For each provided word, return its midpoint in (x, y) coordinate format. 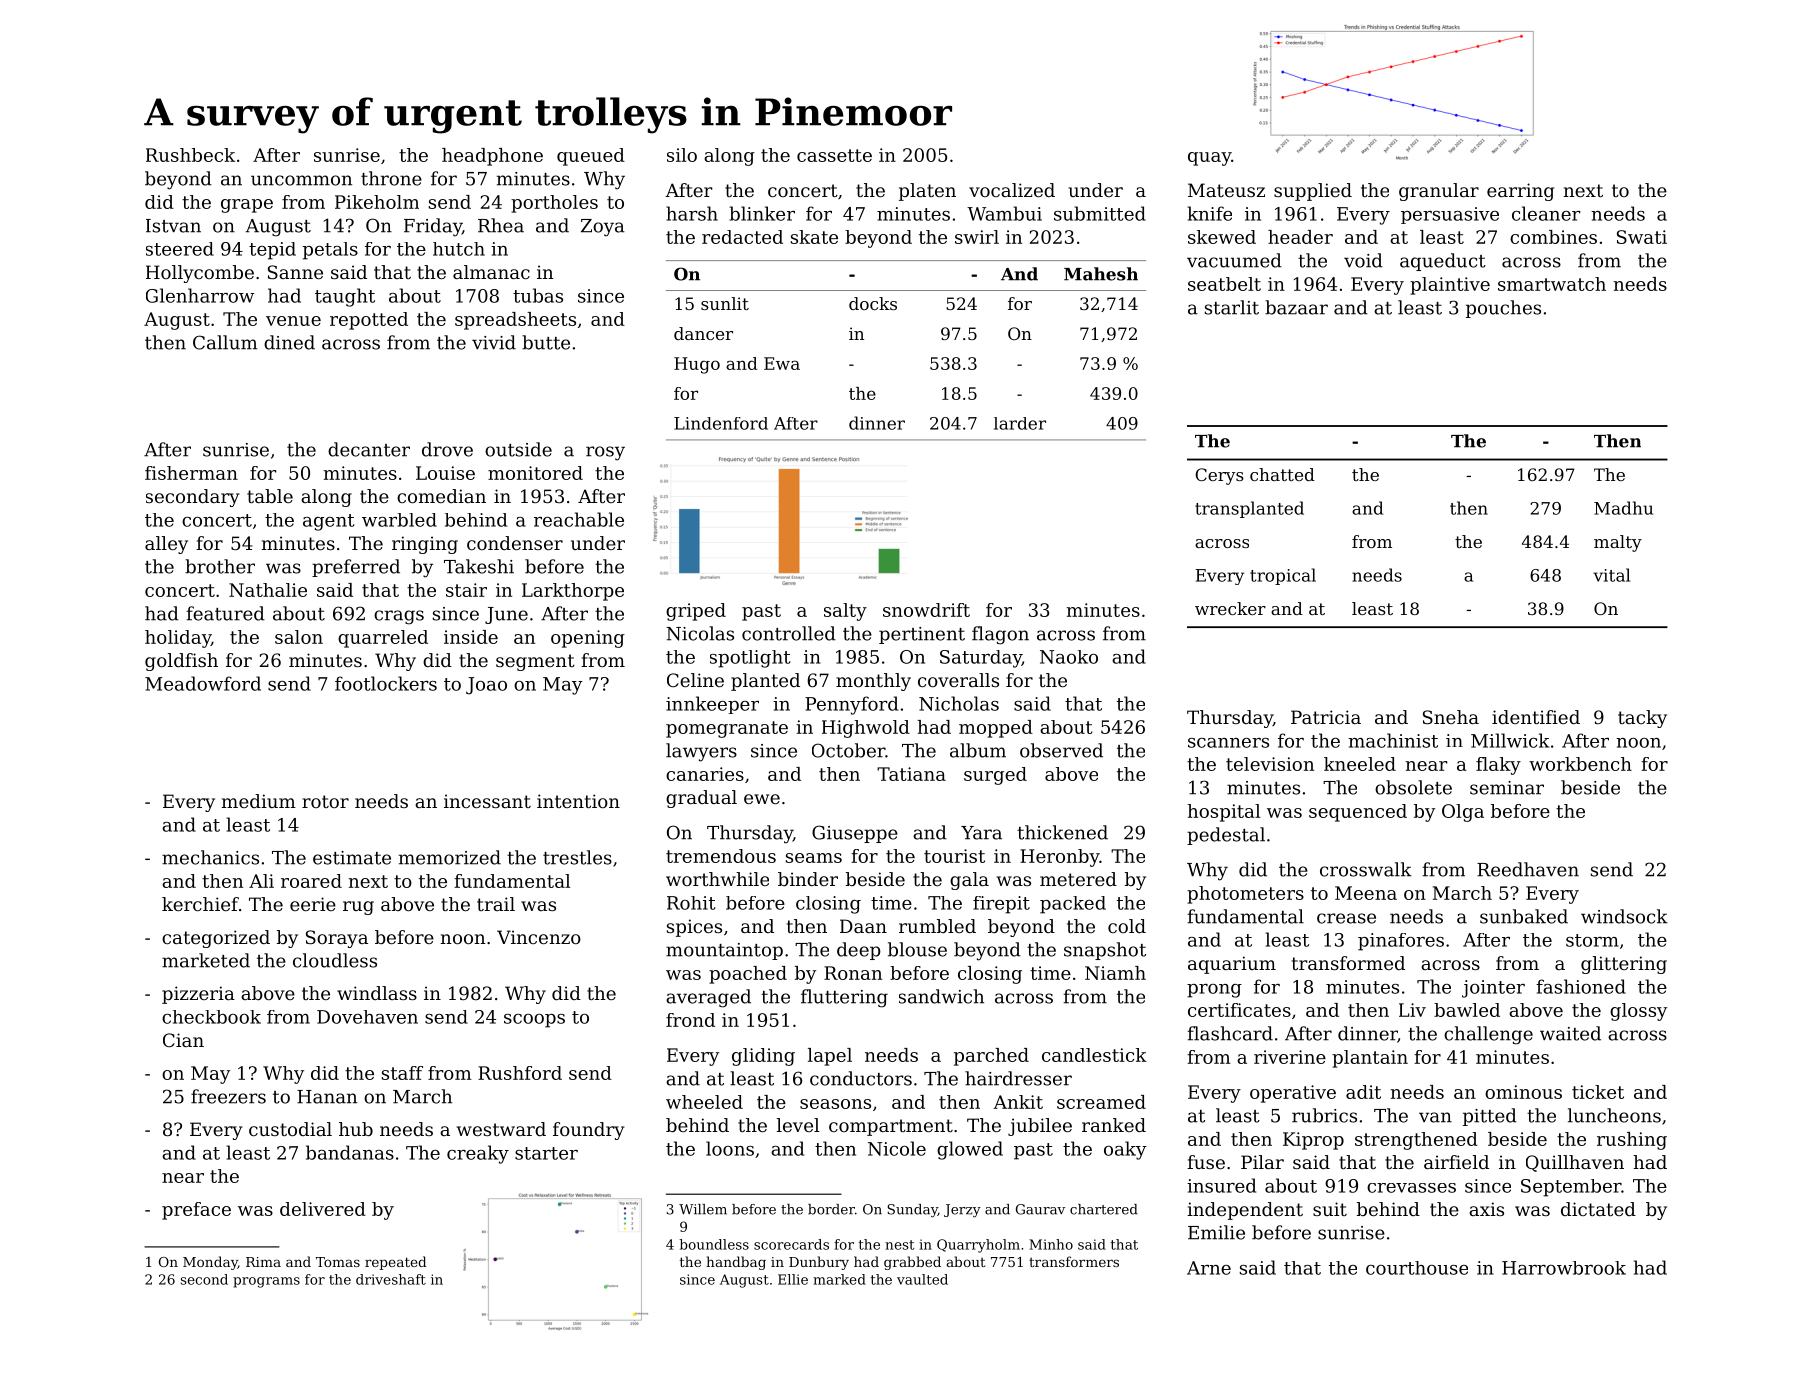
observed (1061, 750)
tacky (1642, 719)
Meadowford (203, 683)
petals (330, 251)
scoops (534, 1021)
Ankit (1018, 1102)
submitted (1100, 213)
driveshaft (391, 1279)
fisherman (191, 473)
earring (1520, 192)
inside (471, 637)
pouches (1503, 309)
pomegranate (727, 729)
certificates (1239, 1010)
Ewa (782, 363)
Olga (1463, 813)
